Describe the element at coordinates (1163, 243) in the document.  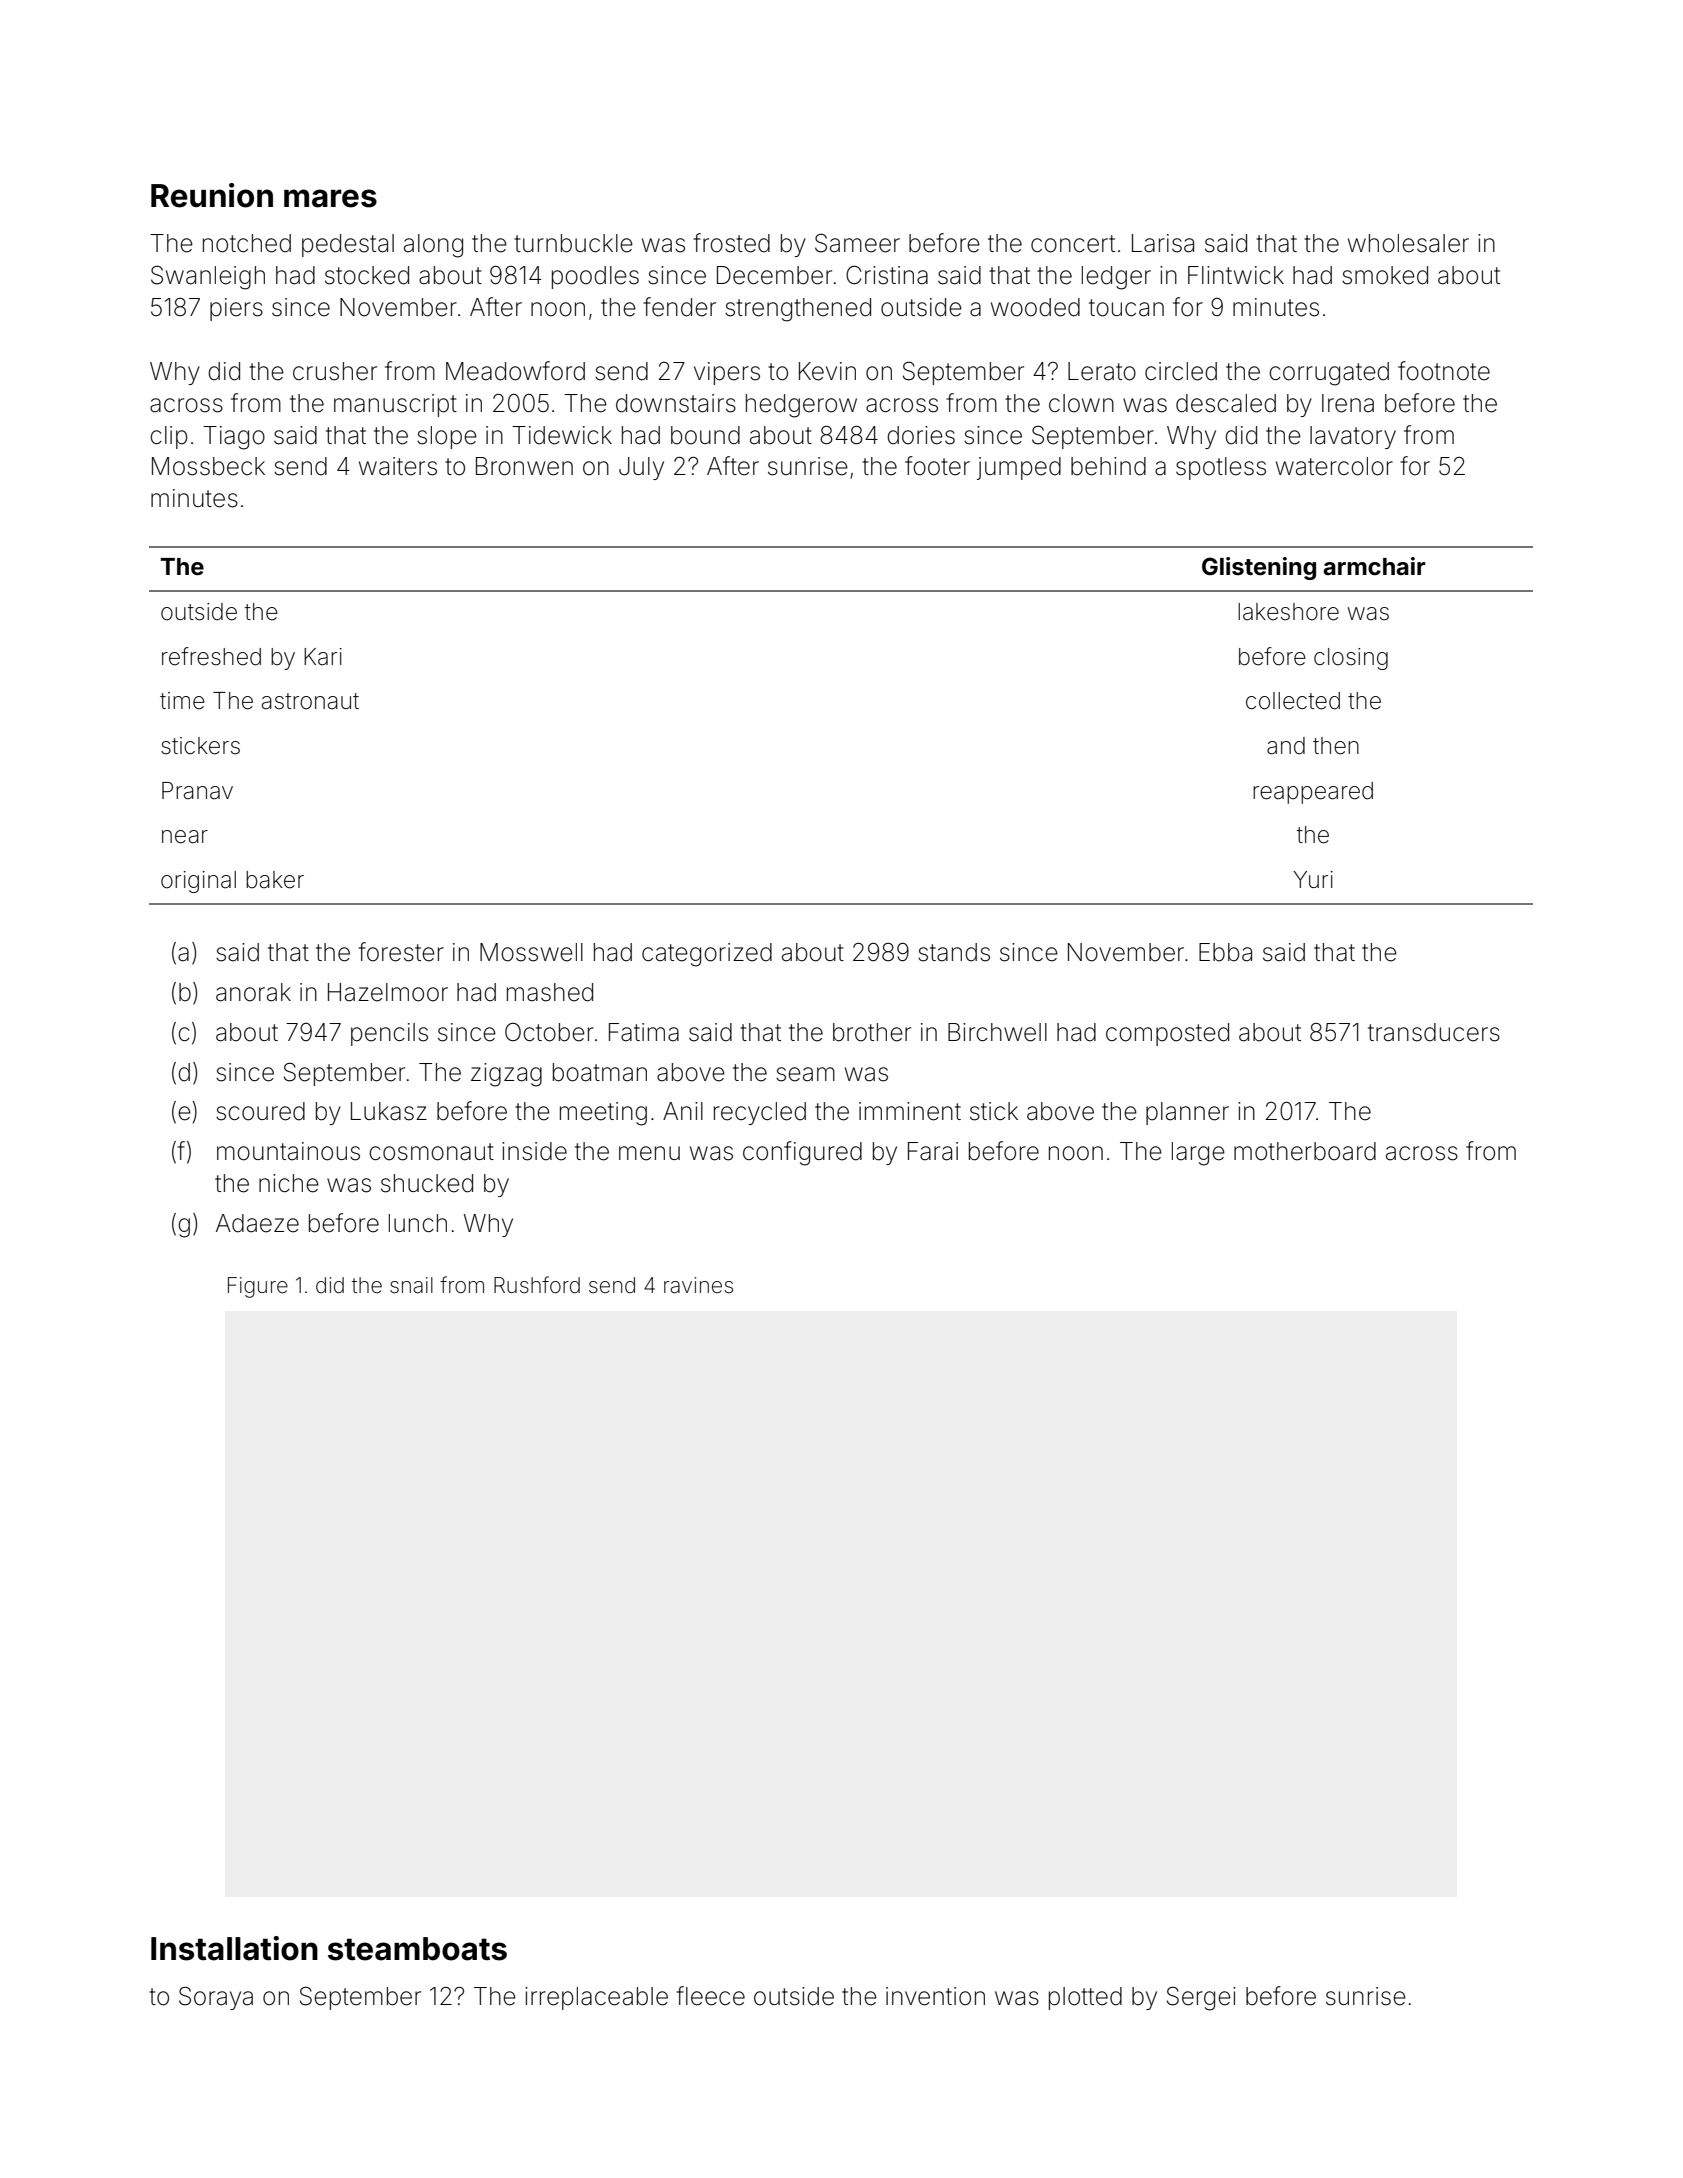
I see `Larisa` at that location.
